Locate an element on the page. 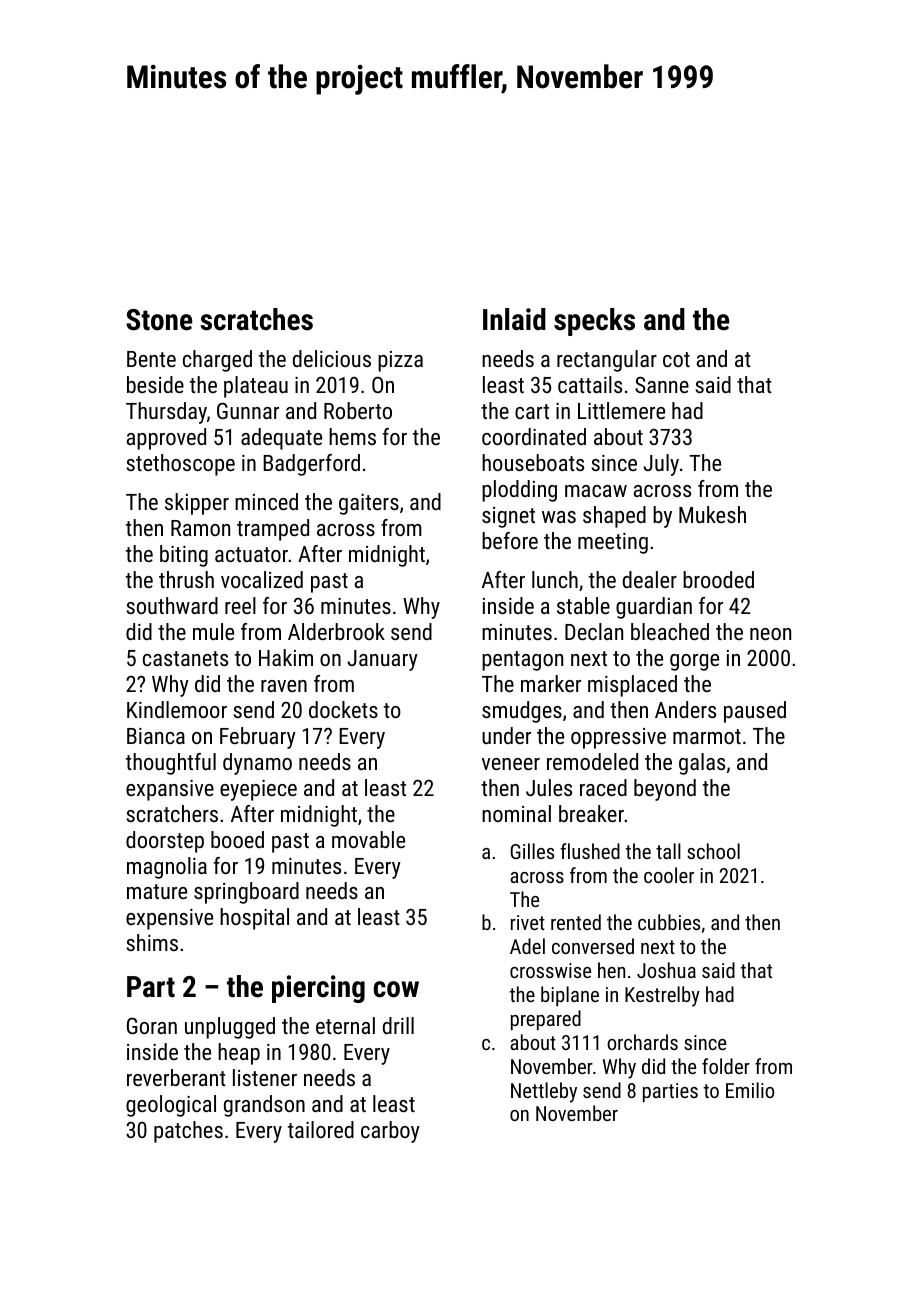 The image size is (924, 1311). eyepiece is located at coordinates (258, 790).
